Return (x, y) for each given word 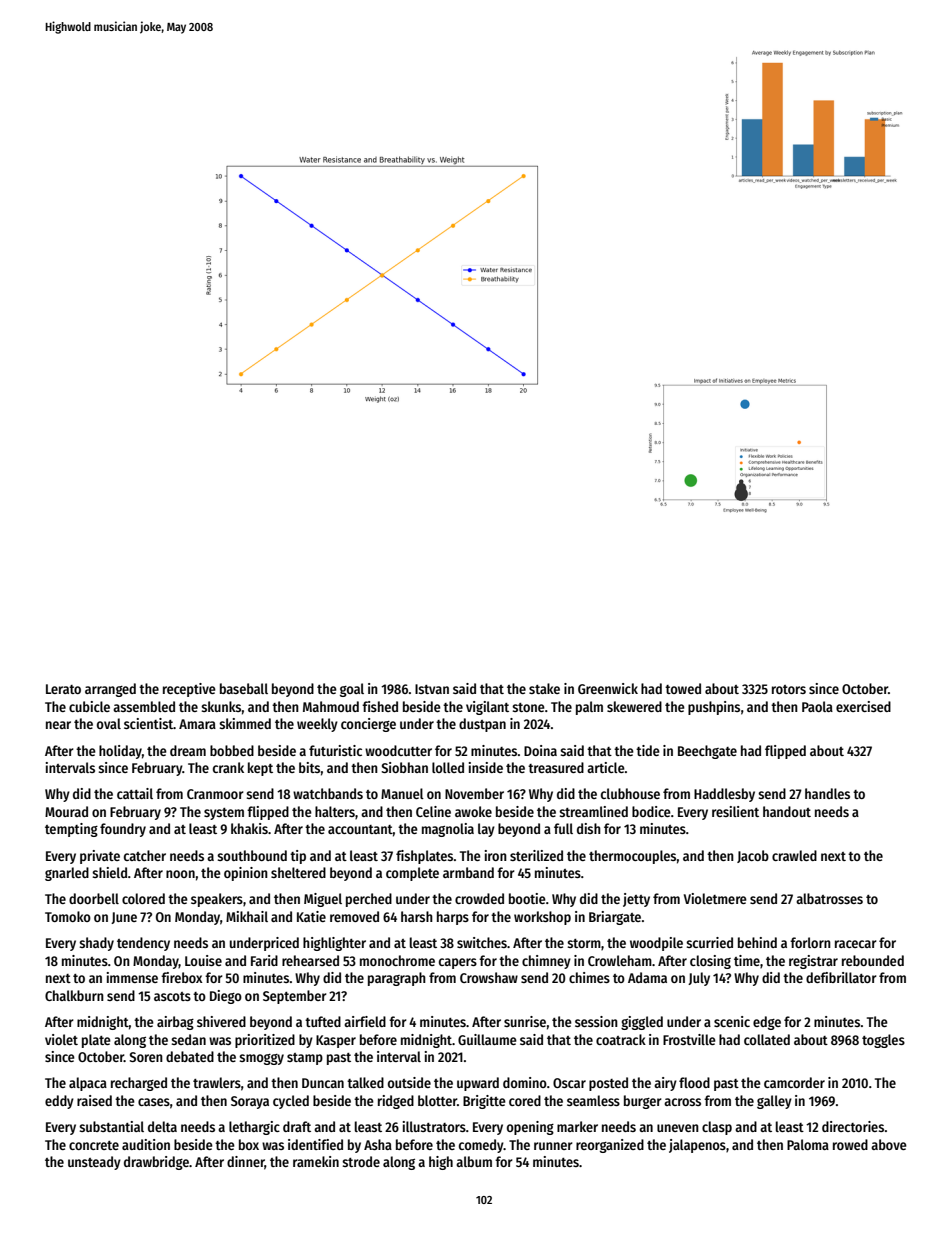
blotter (437, 1100)
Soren (146, 1057)
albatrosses (829, 898)
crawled (794, 855)
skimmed (245, 723)
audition (146, 1144)
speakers (217, 900)
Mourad (66, 811)
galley (774, 1102)
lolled (448, 767)
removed (354, 916)
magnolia (448, 830)
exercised (863, 706)
